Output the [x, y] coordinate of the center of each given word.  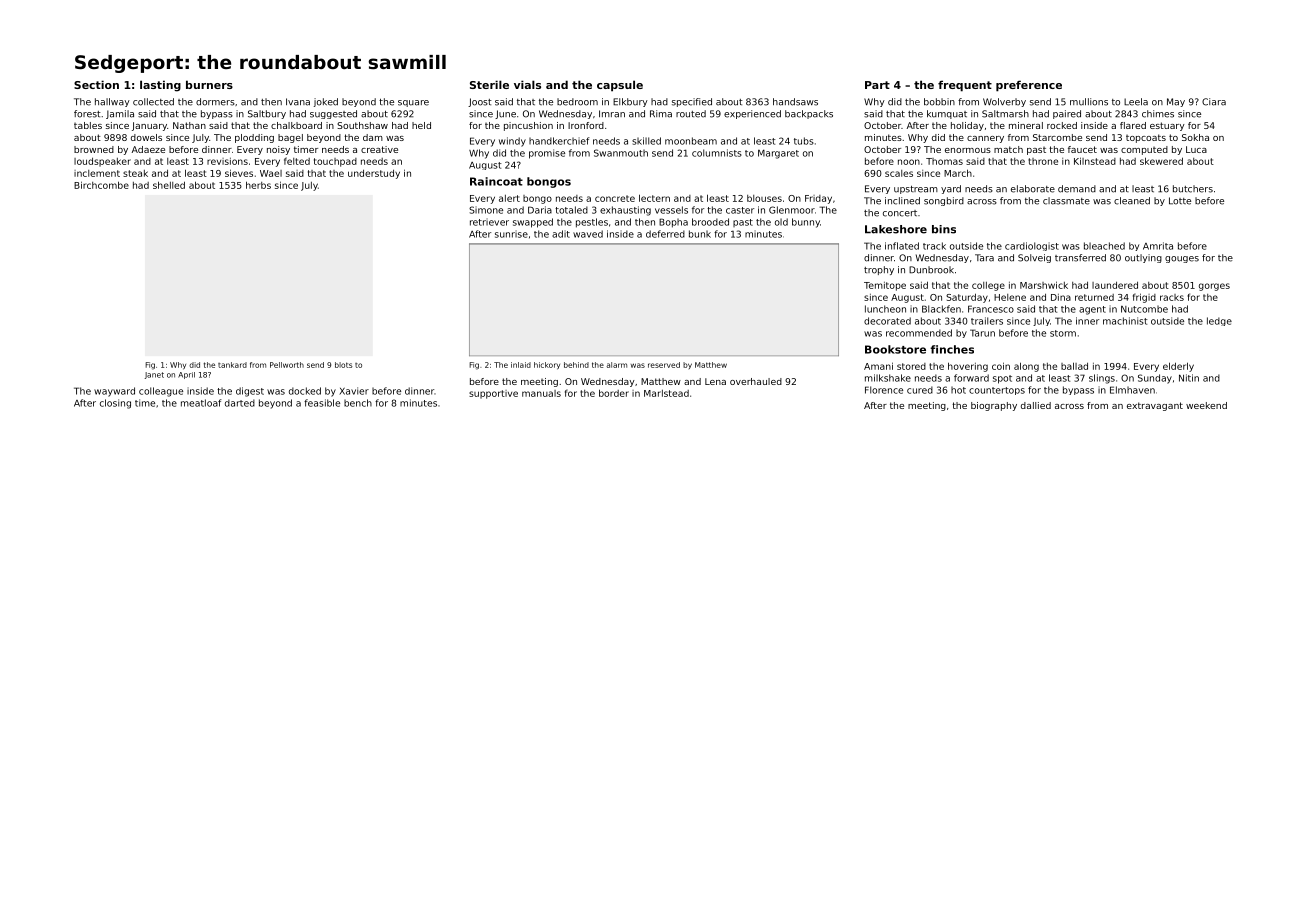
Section [96, 84]
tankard [232, 365]
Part [877, 85]
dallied [1036, 405]
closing [115, 404]
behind [576, 365]
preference [1029, 86]
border [614, 393]
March [958, 173]
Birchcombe [101, 185]
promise [547, 154]
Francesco [991, 309]
